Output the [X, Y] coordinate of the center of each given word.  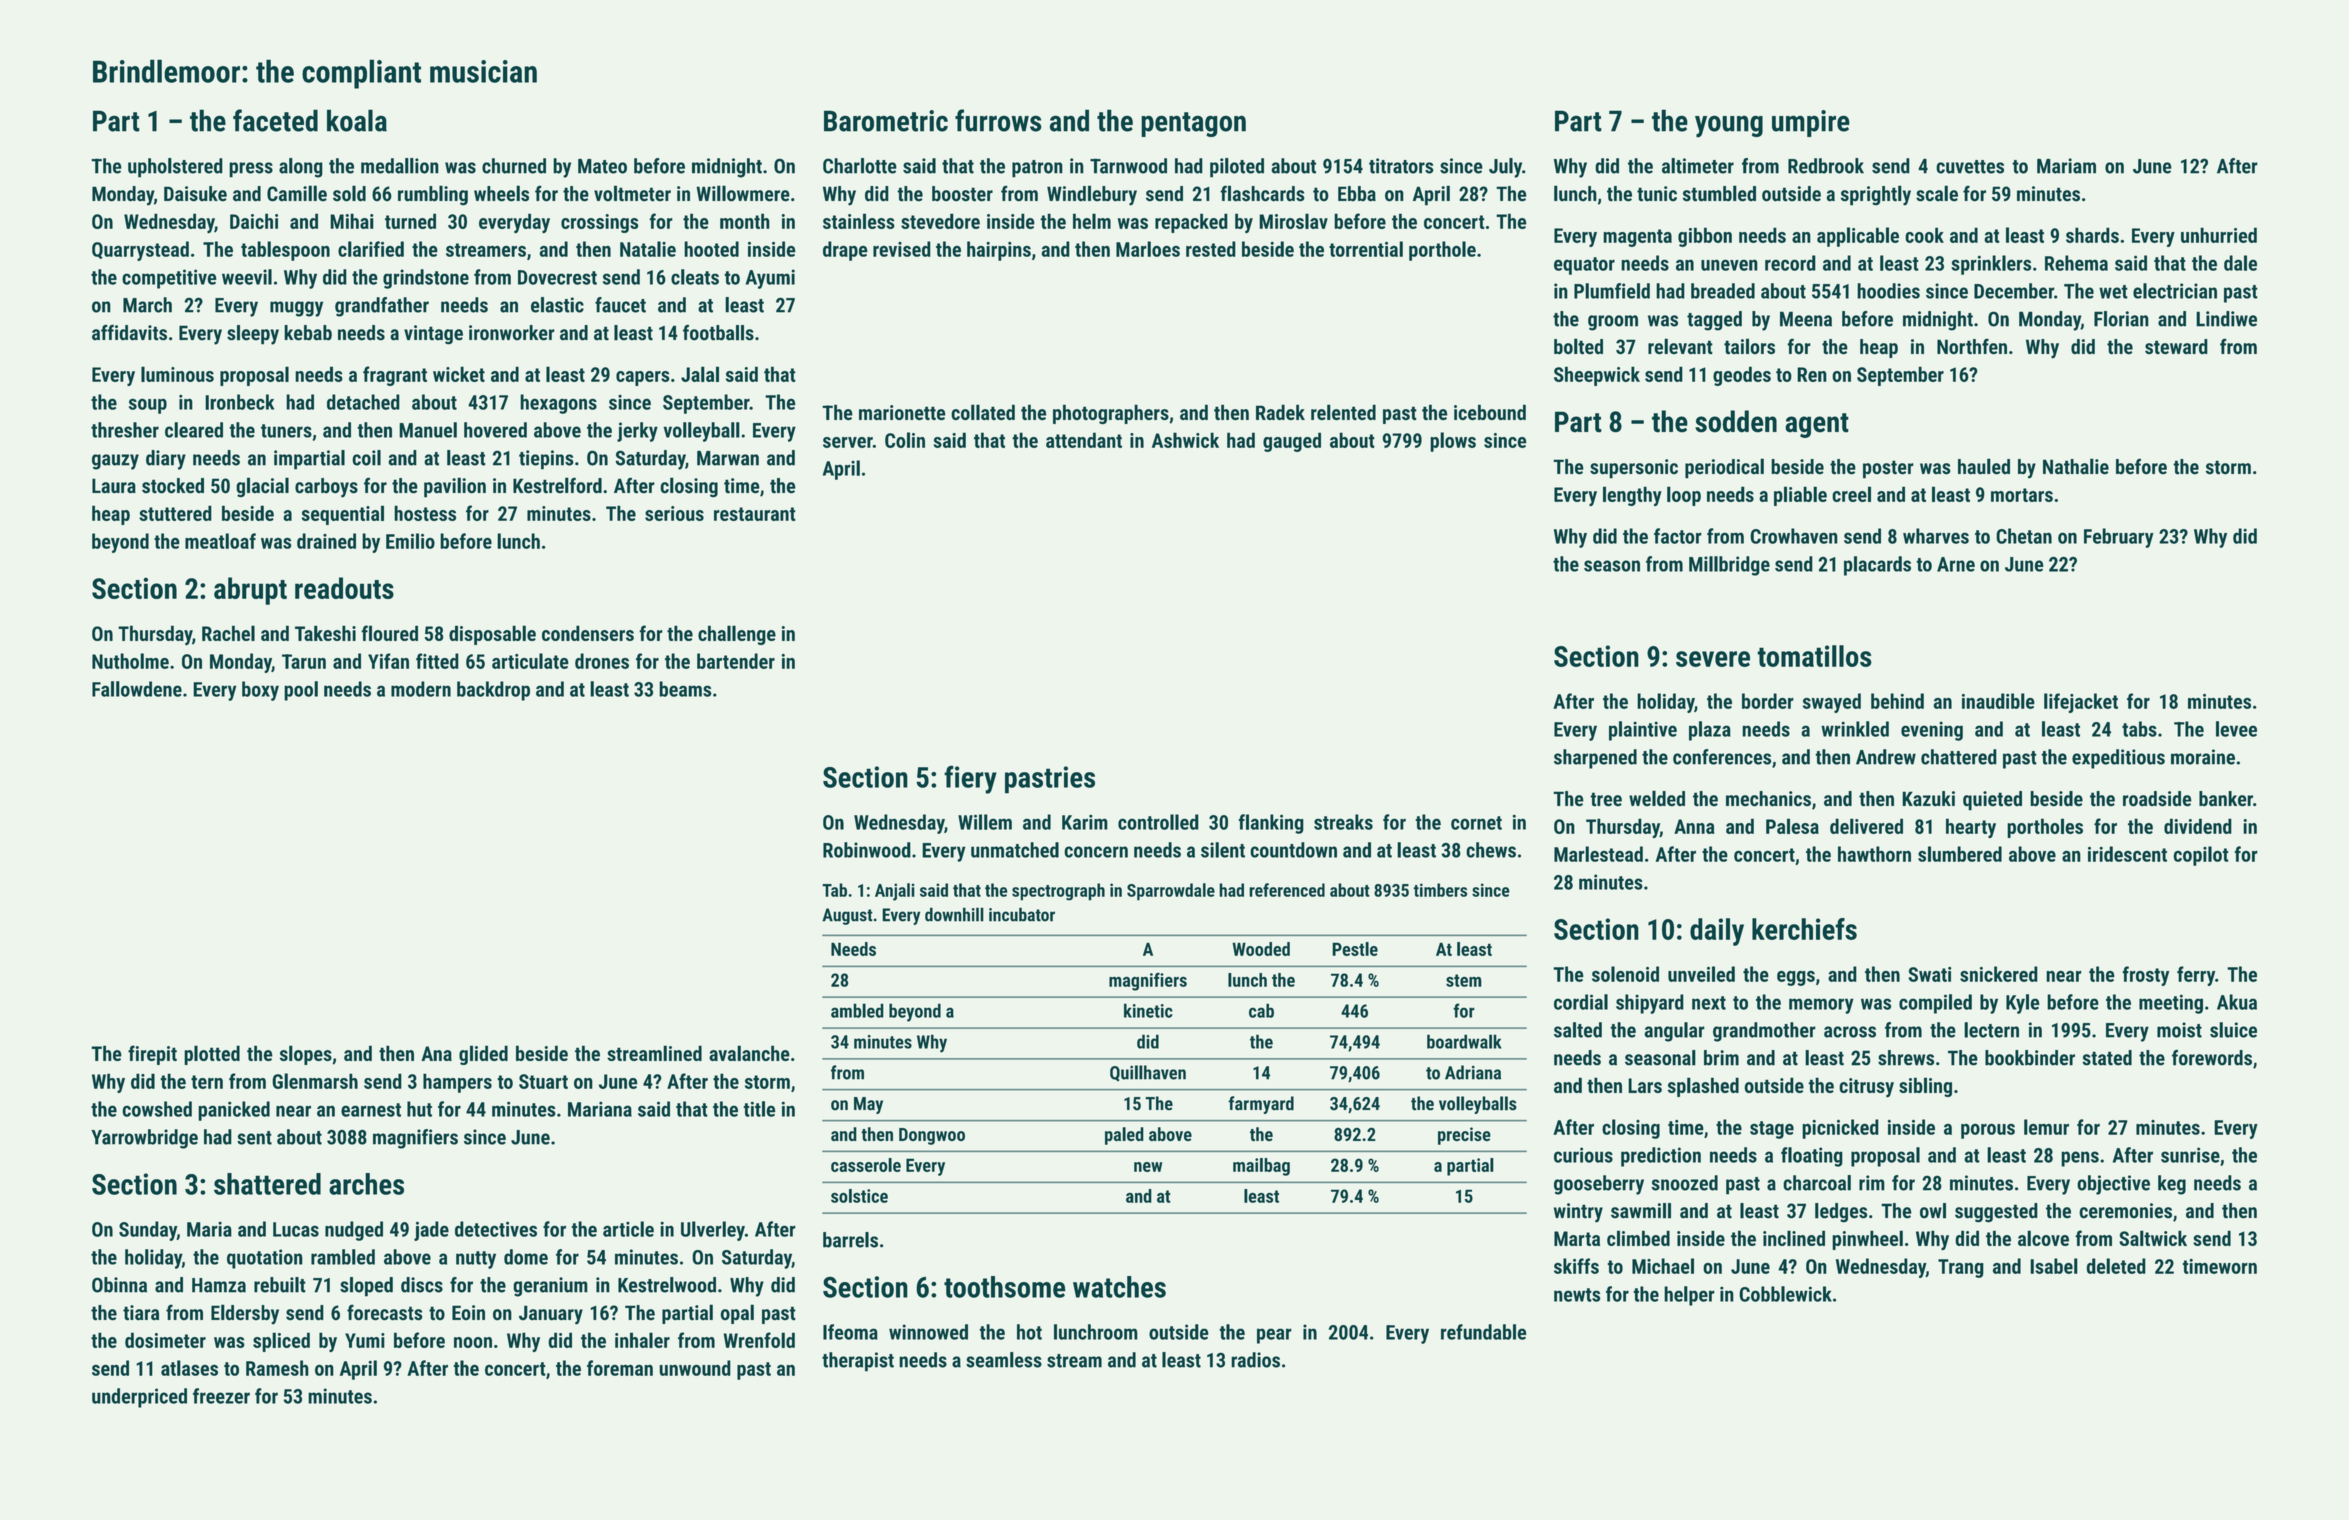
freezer [221, 1396]
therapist [858, 1362]
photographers [1111, 414]
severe [1713, 659]
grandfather [382, 307]
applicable [1858, 237]
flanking [1271, 824]
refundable [1484, 1332]
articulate [530, 661]
